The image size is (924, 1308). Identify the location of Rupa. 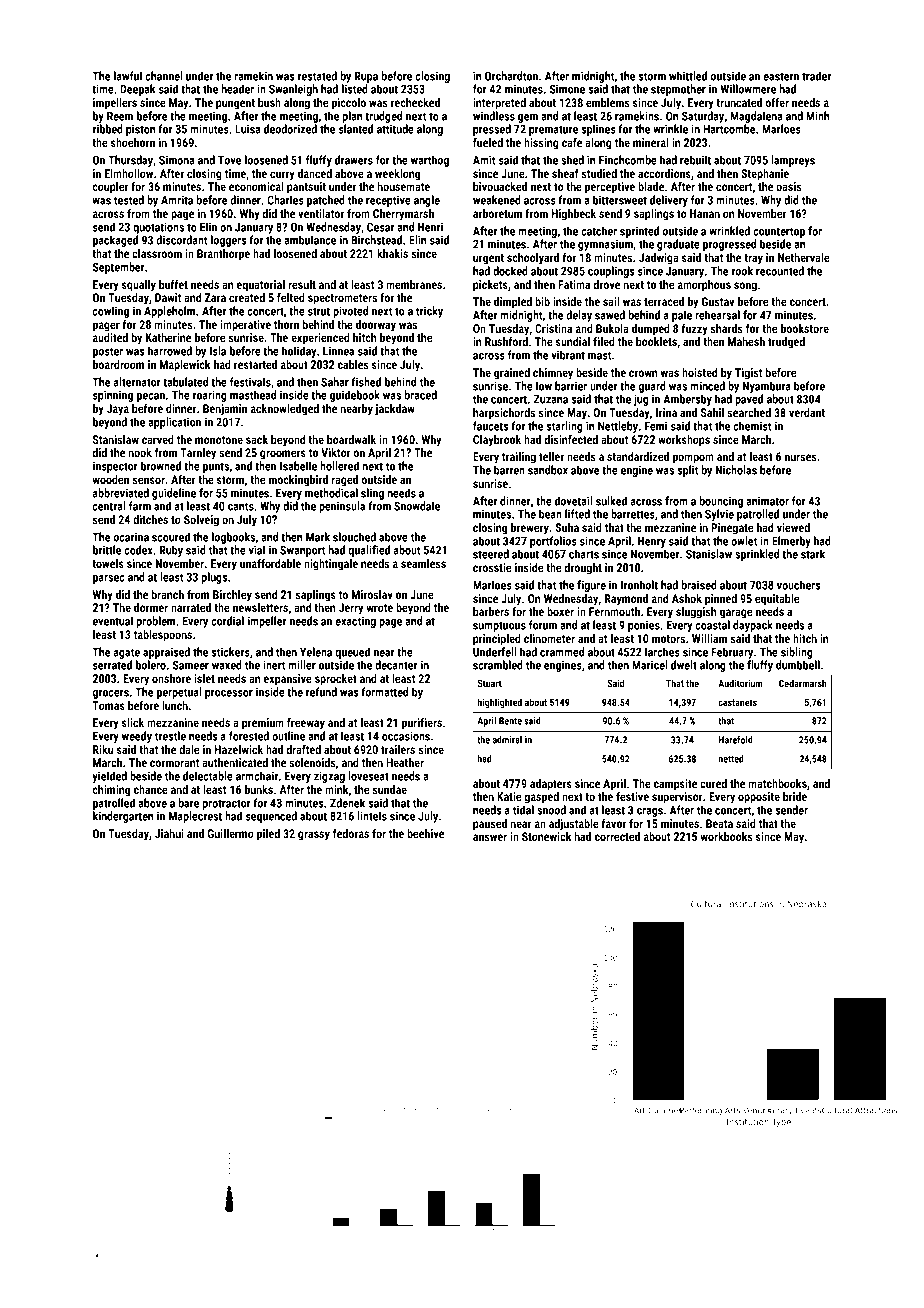
(366, 77).
